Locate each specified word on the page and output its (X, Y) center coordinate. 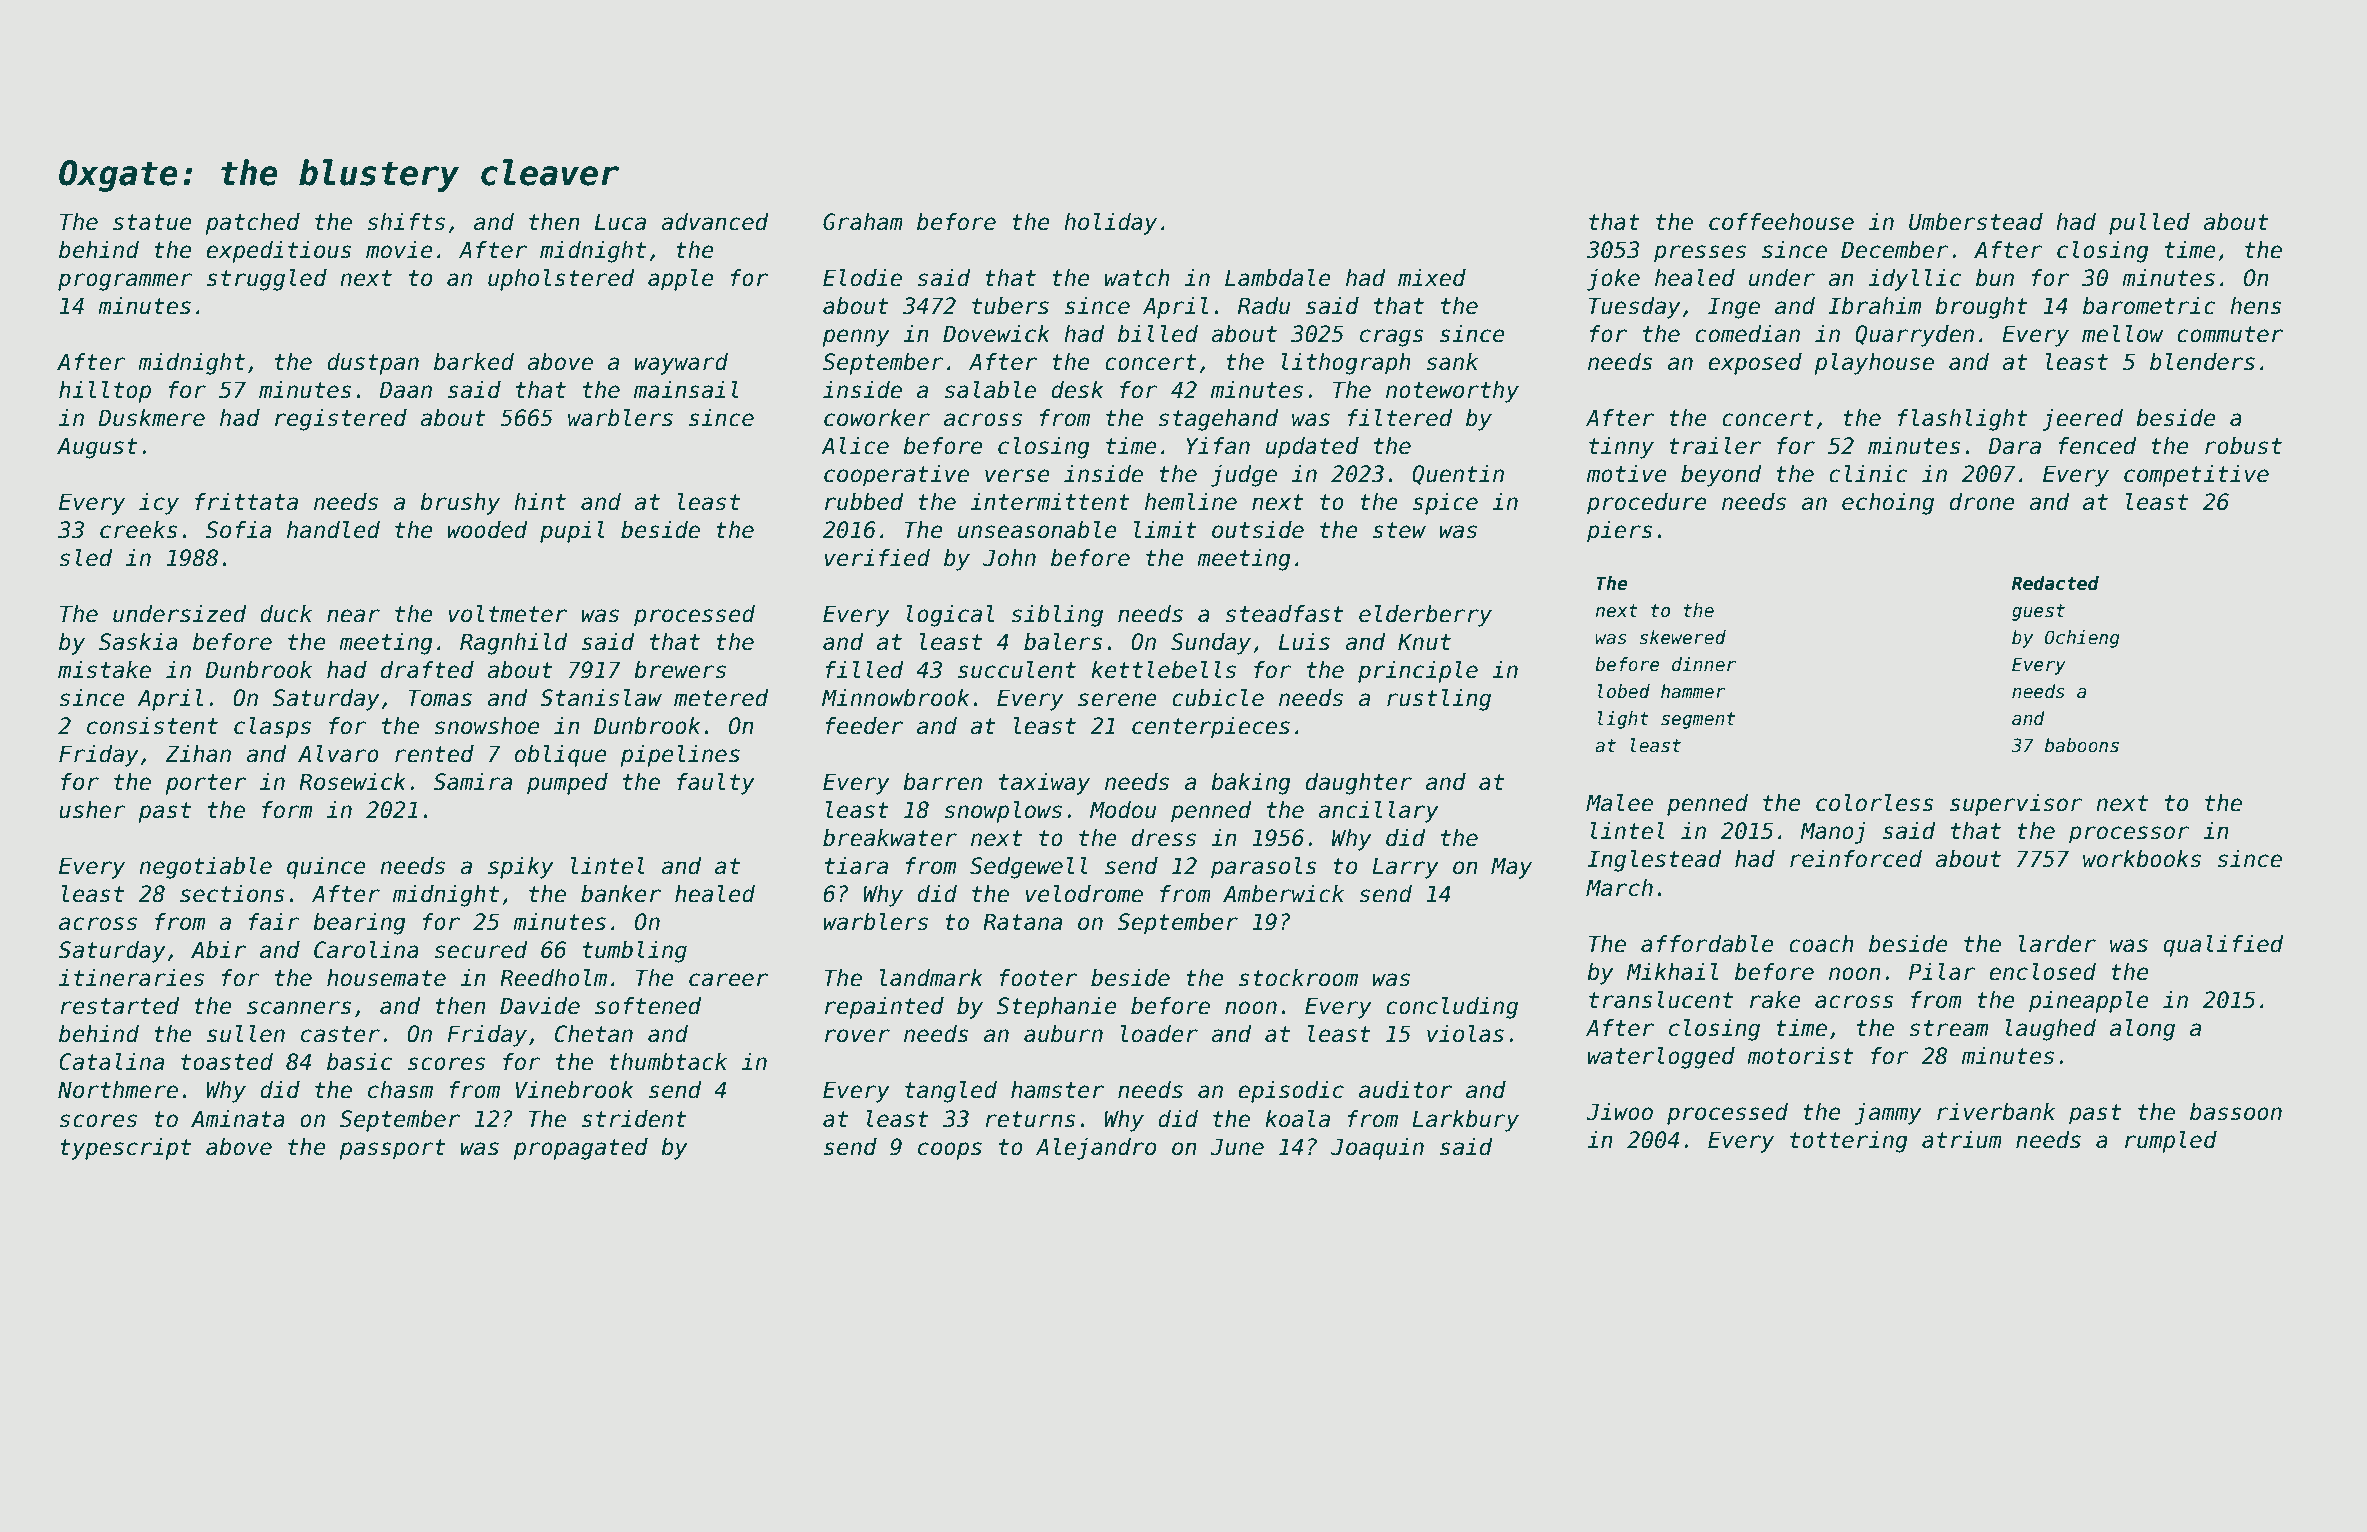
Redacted (2055, 583)
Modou (1123, 810)
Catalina (111, 1062)
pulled (2149, 224)
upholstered (561, 280)
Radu (1264, 306)
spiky (521, 868)
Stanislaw (601, 698)
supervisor (2016, 805)
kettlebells (1163, 670)
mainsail (686, 390)
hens (2256, 306)
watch (1137, 278)
